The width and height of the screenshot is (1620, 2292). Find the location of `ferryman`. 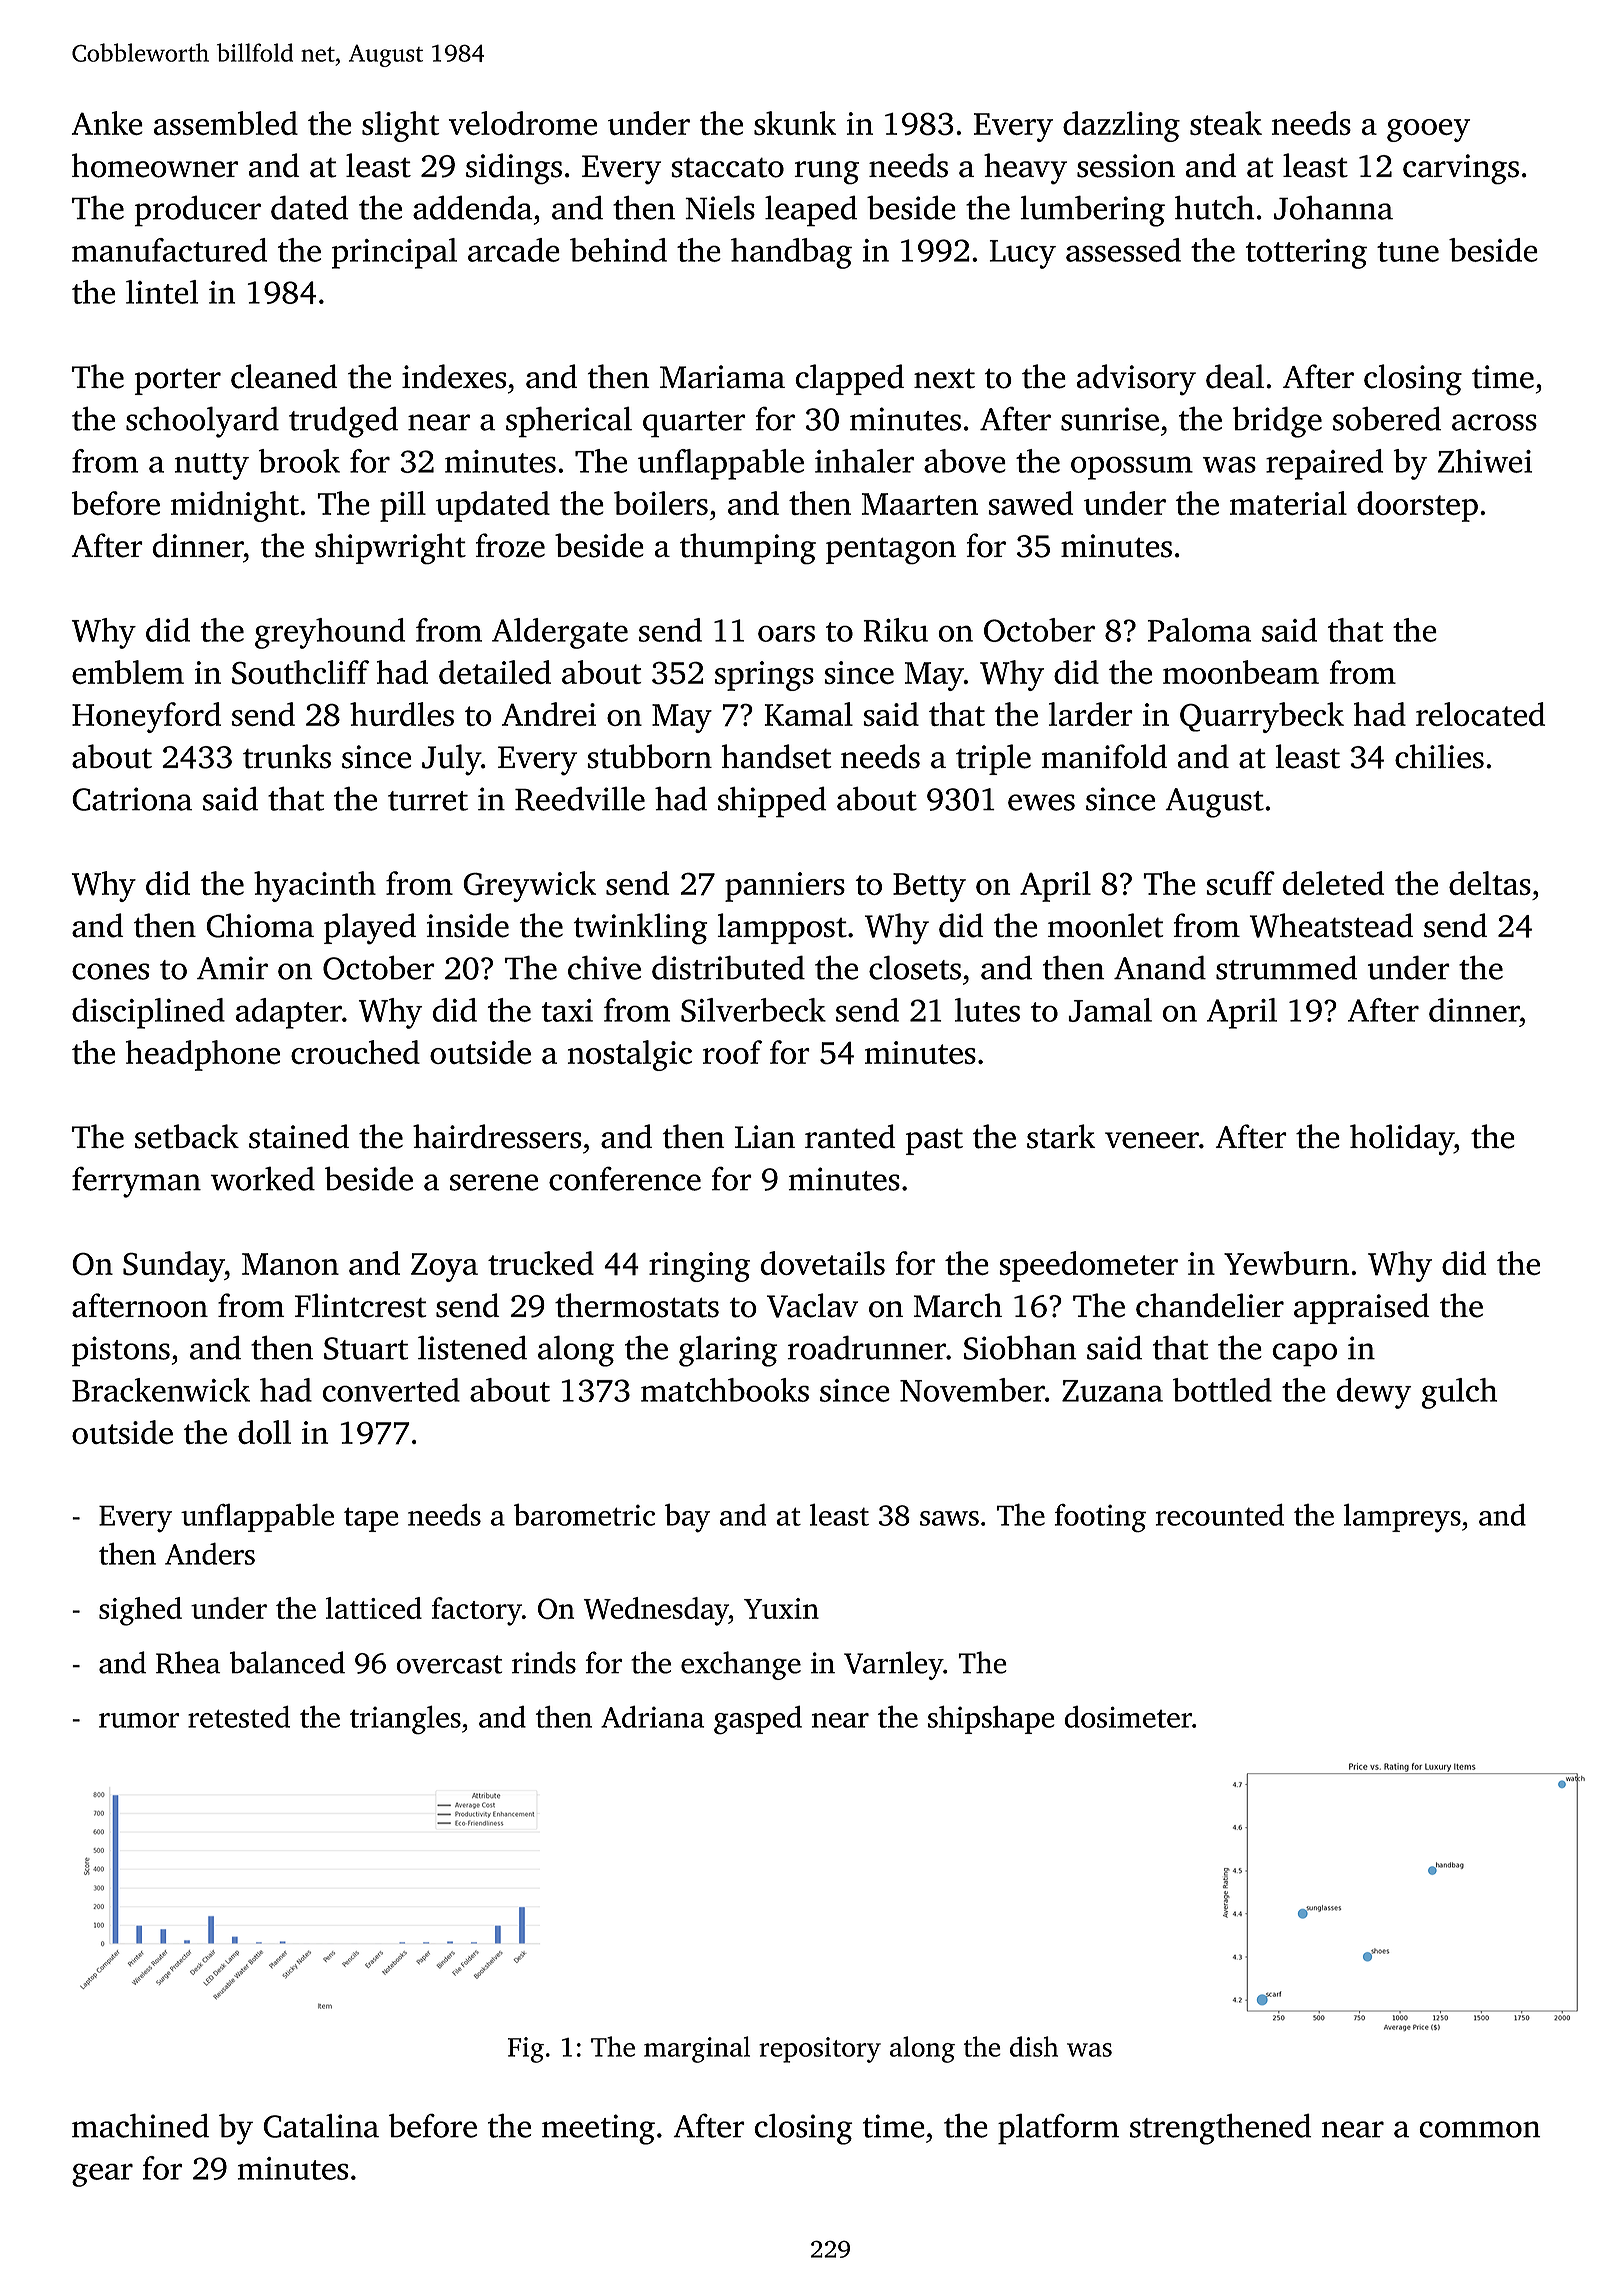

ferryman is located at coordinates (136, 1182).
